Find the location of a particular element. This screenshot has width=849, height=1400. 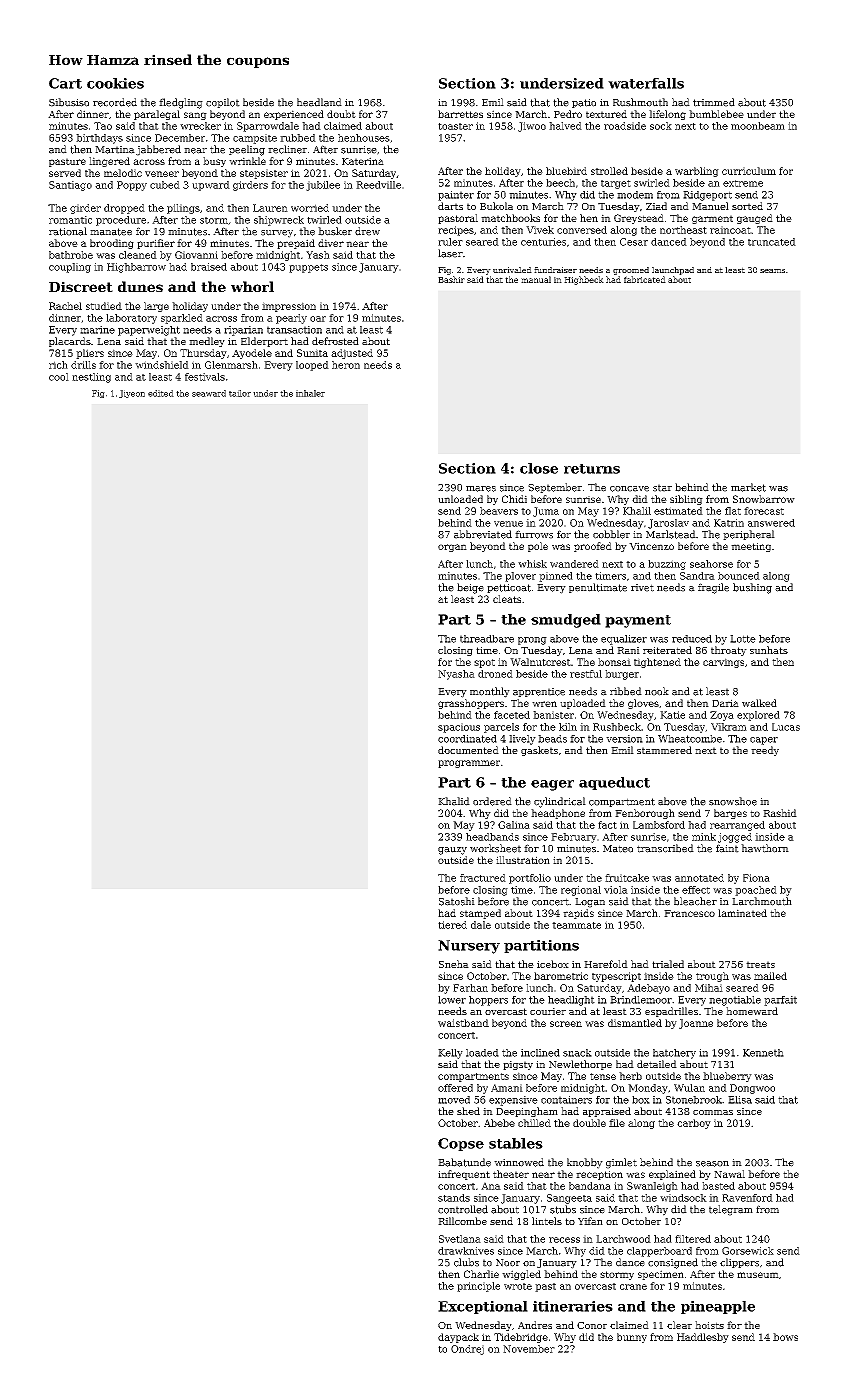

daypack is located at coordinates (458, 1338).
